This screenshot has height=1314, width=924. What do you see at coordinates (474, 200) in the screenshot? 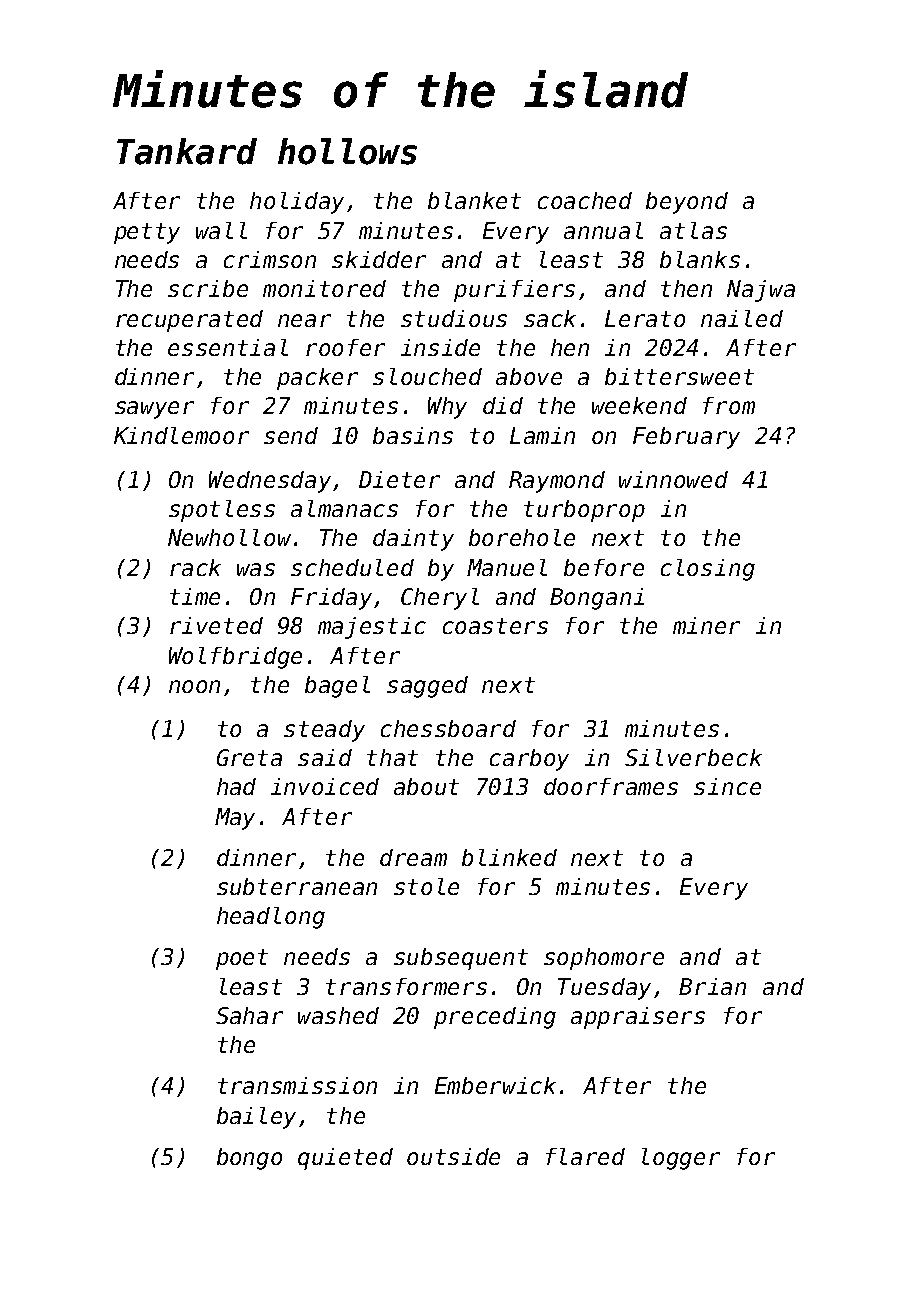
I see `blanket` at bounding box center [474, 200].
